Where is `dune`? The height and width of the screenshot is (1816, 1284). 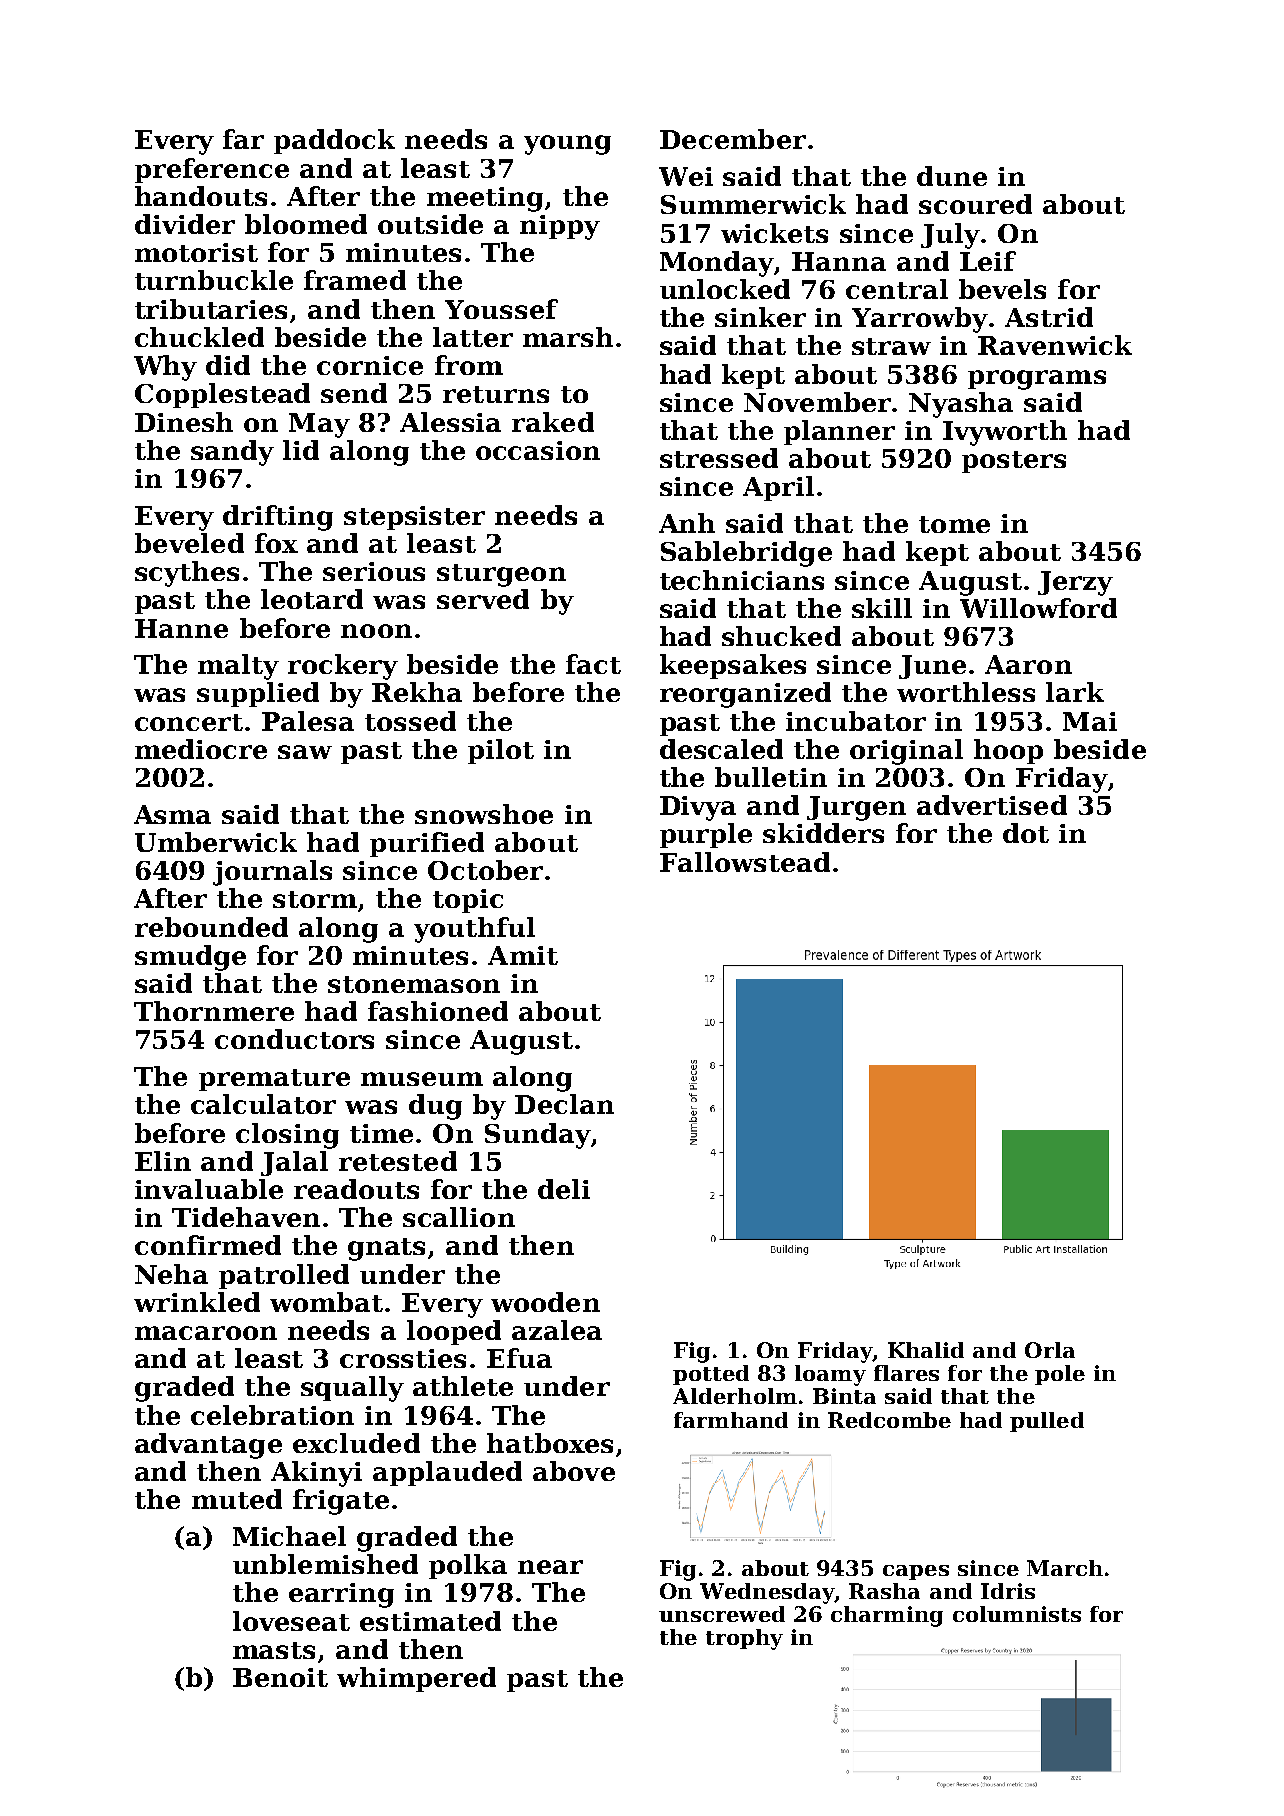
dune is located at coordinates (952, 176).
